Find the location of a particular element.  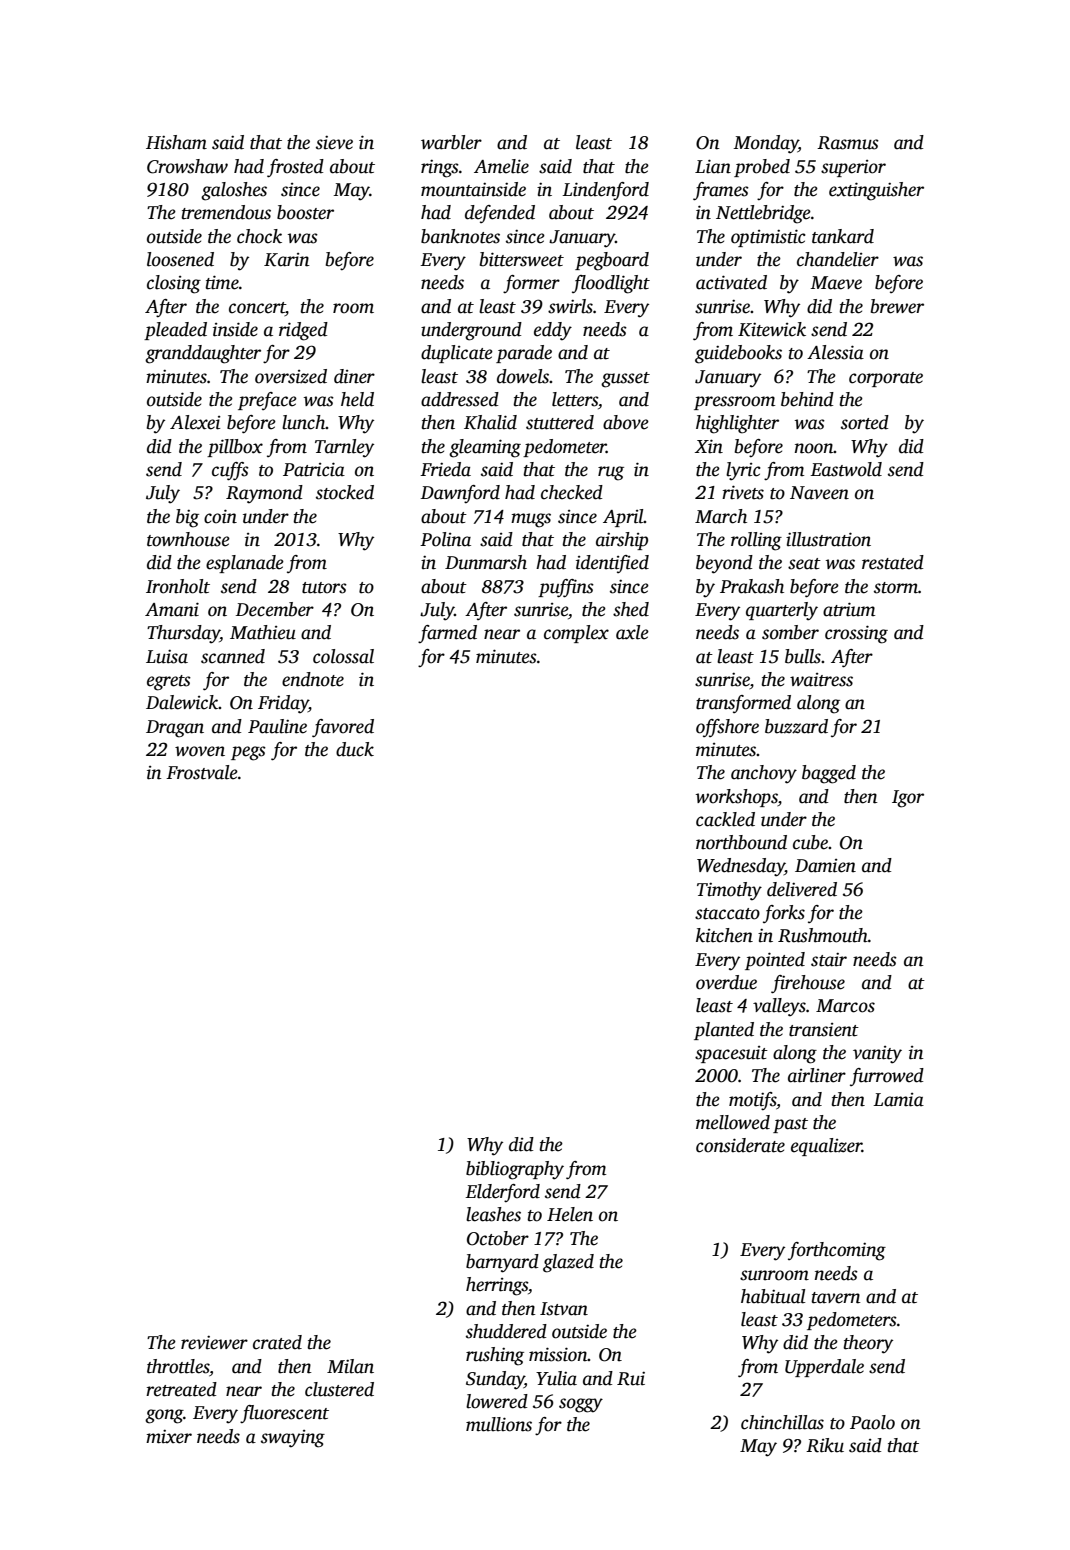

throttles is located at coordinates (178, 1366).
